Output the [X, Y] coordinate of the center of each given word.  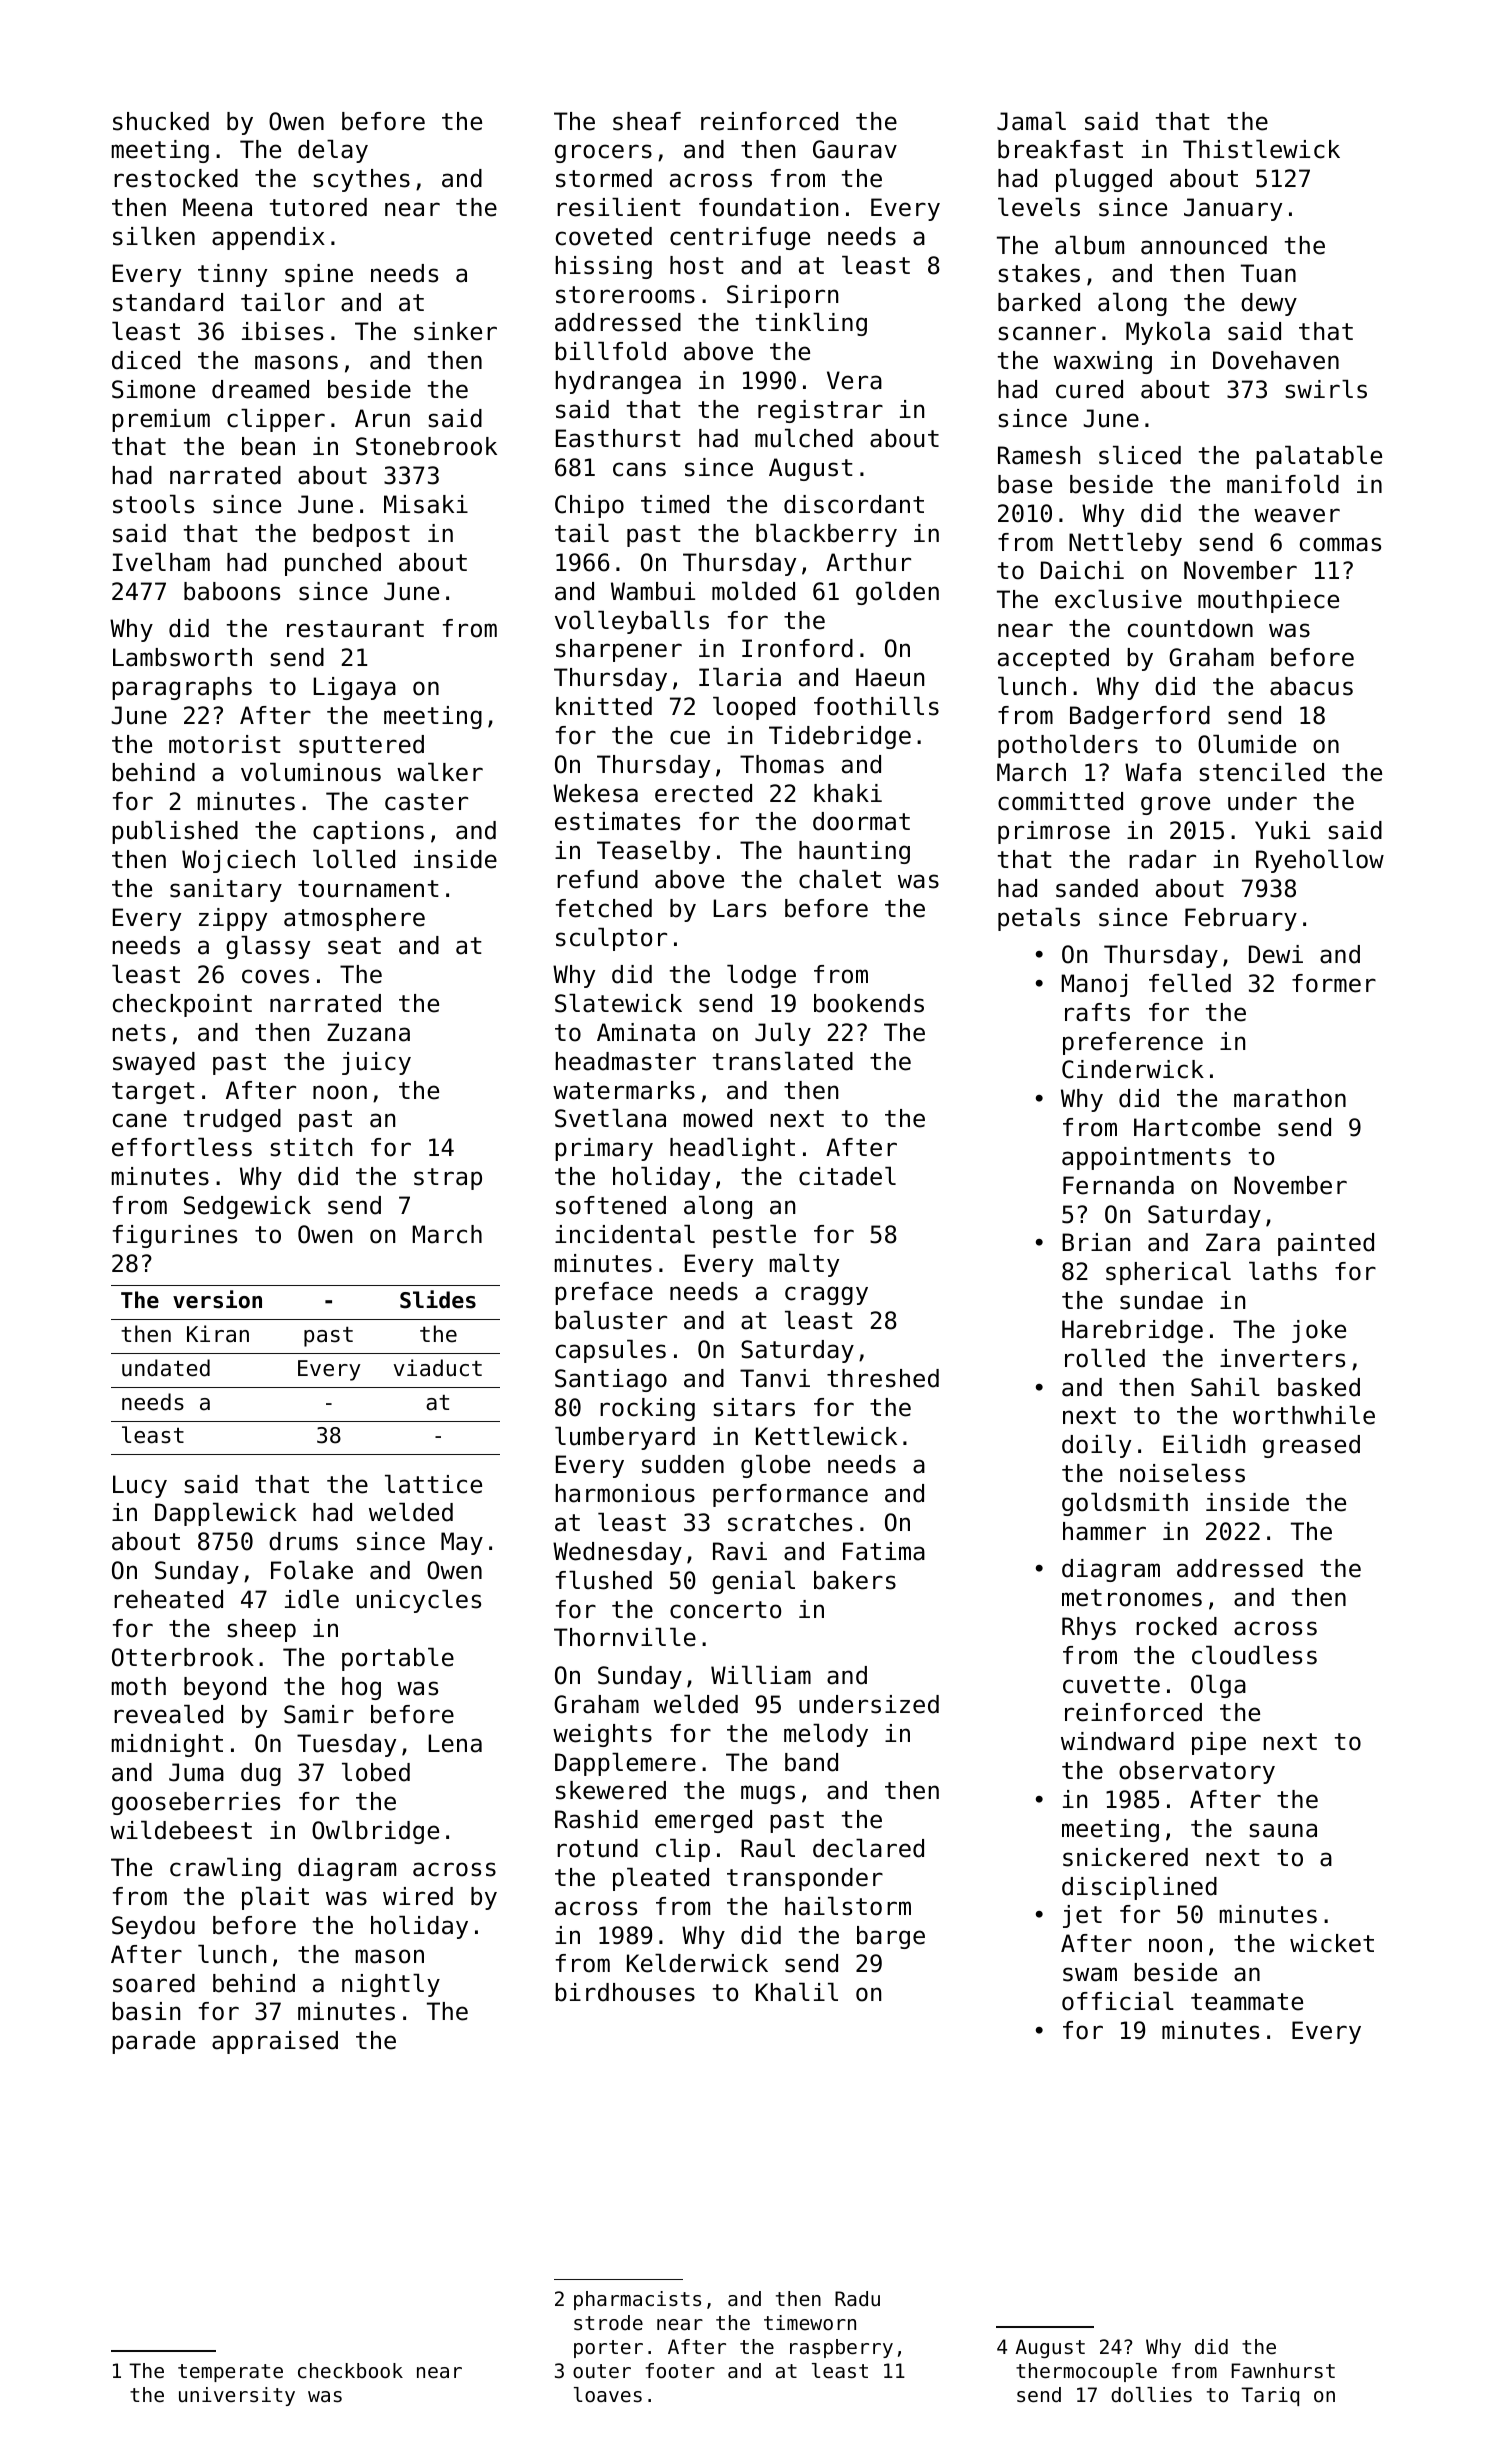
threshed [883, 1378]
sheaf [647, 121]
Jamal [1031, 121]
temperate [230, 2373]
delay [333, 151]
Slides [438, 1299]
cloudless [1254, 1655]
